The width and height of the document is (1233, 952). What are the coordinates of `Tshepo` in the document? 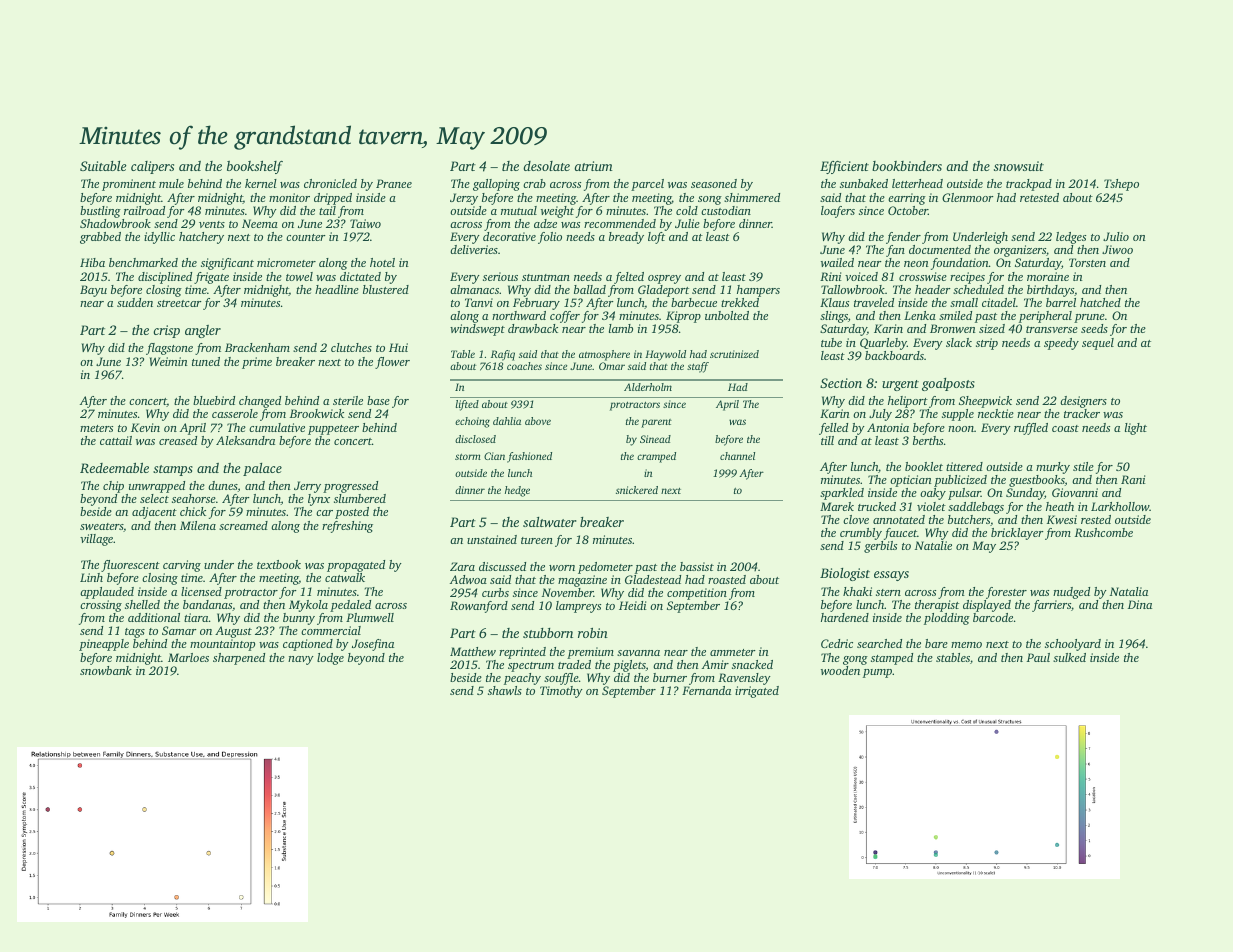 It's located at (1121, 185).
